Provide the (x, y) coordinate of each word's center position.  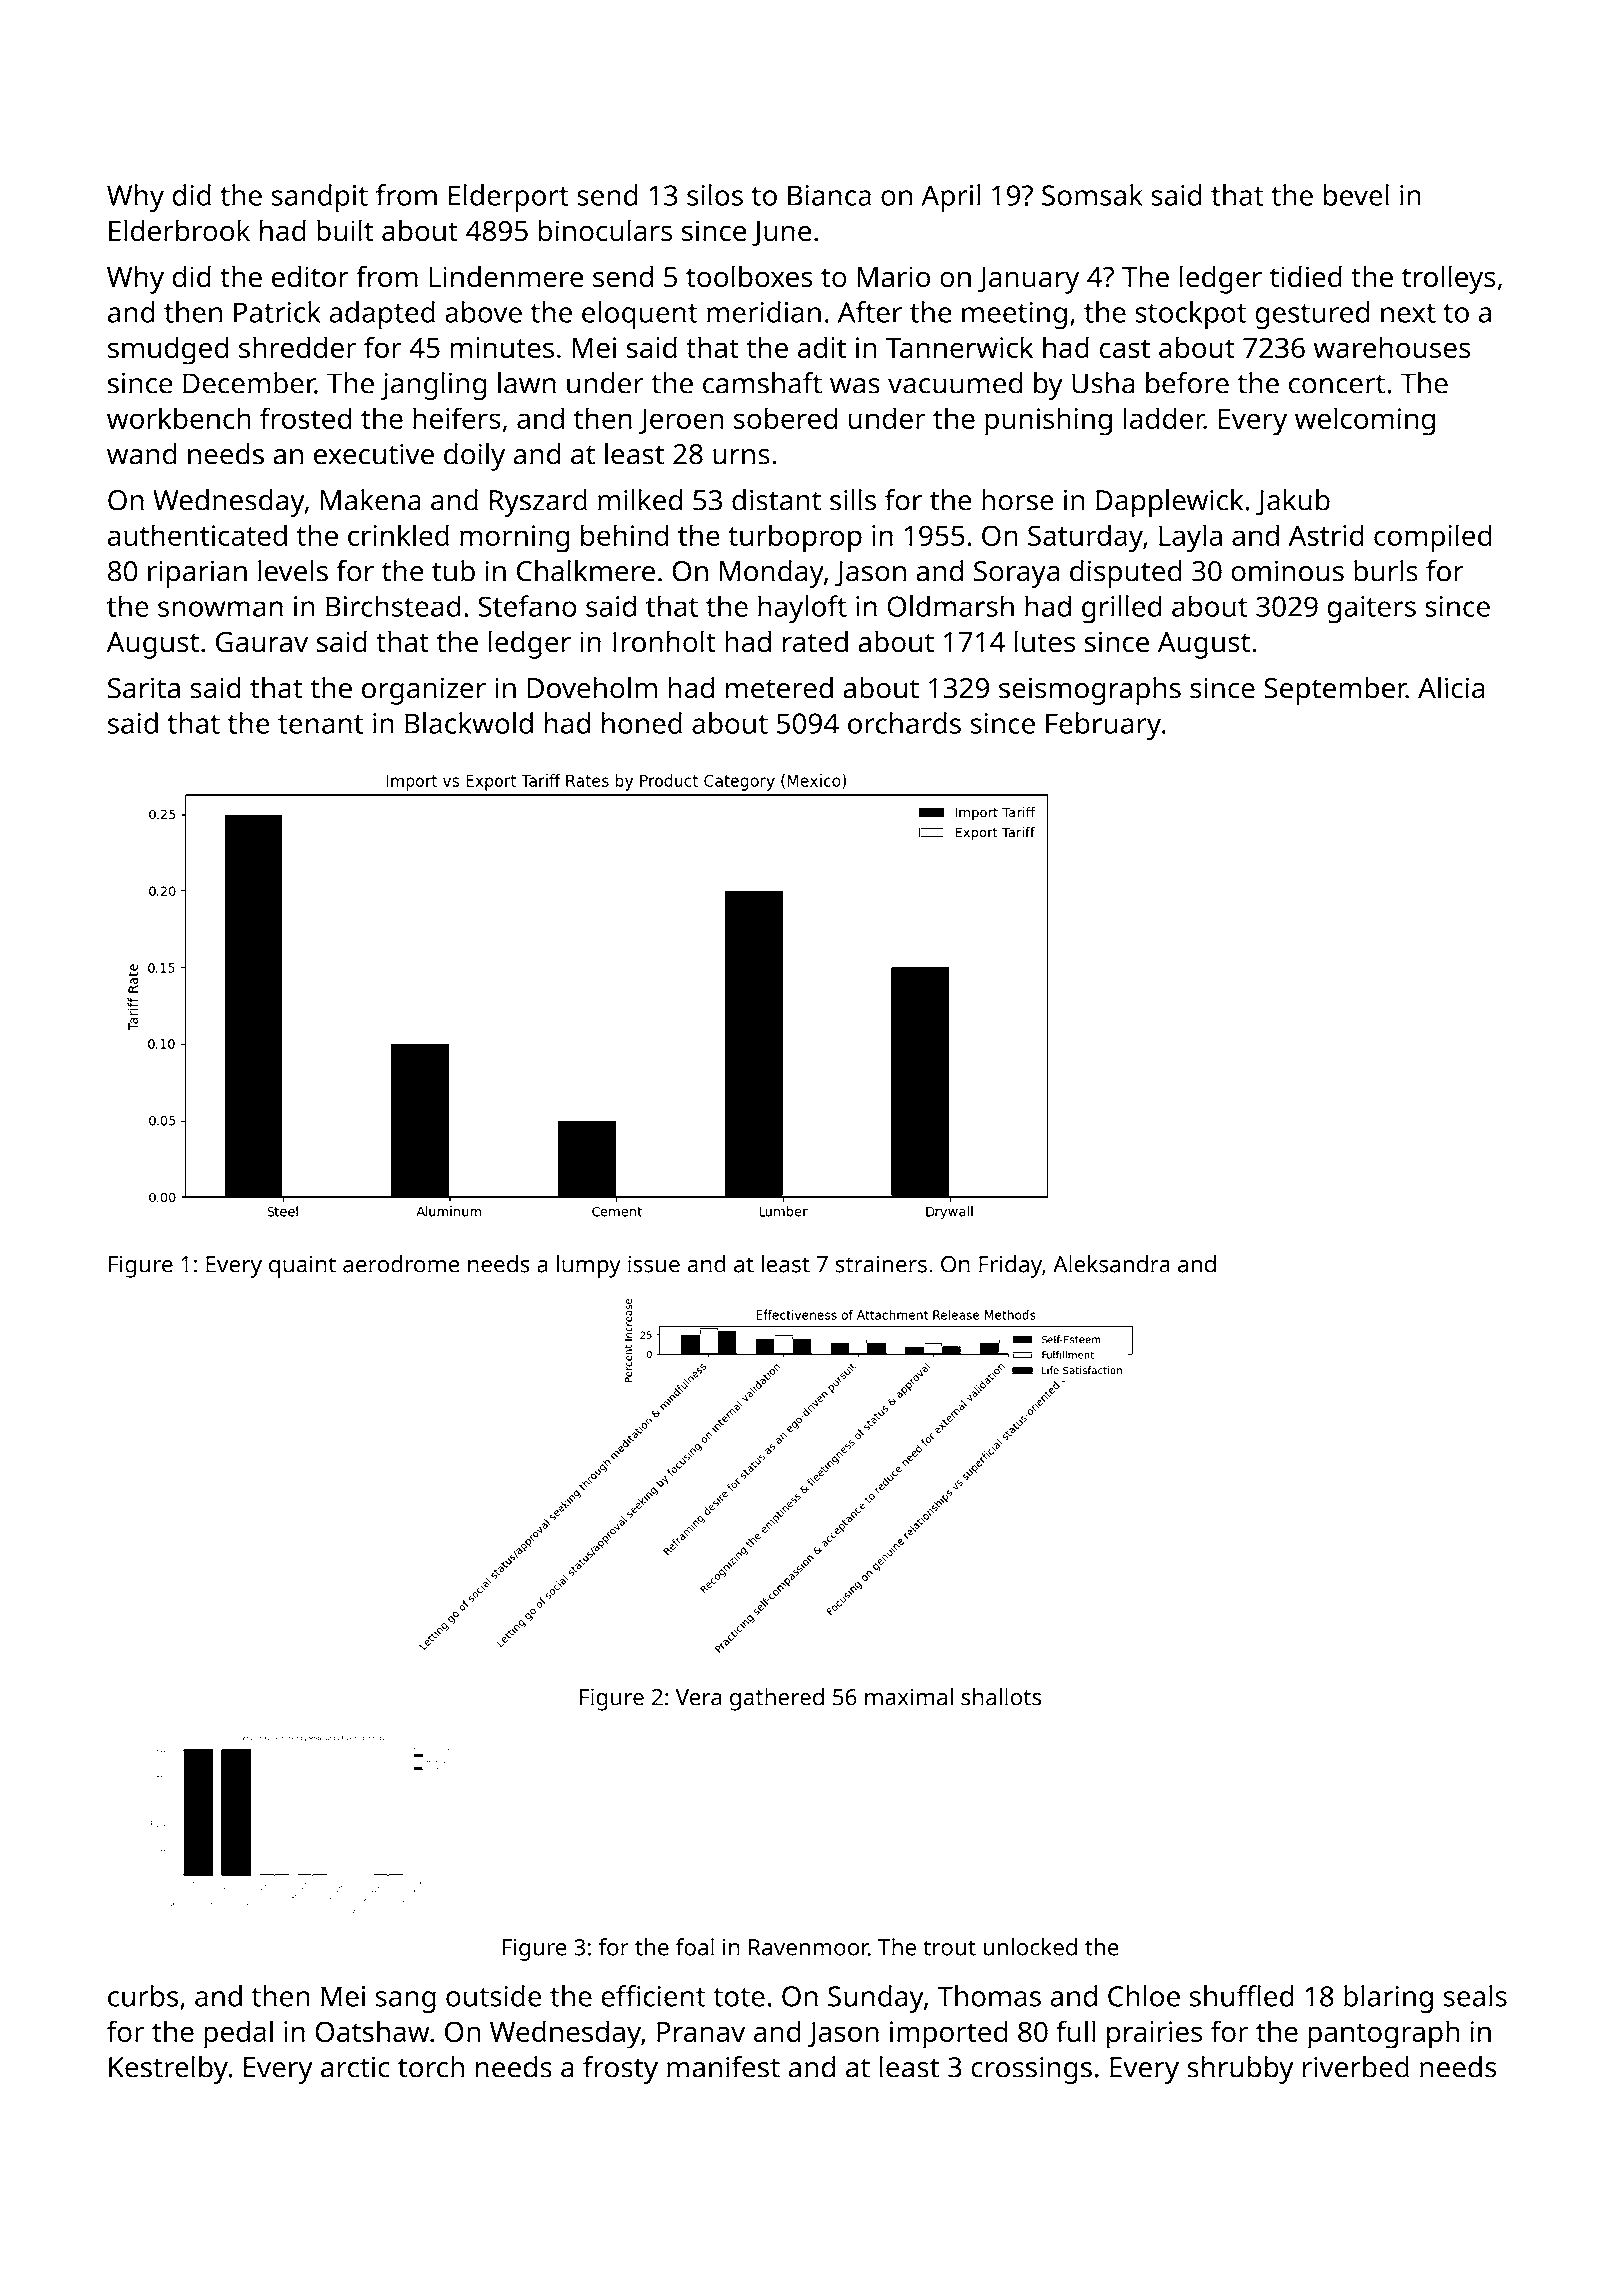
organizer (424, 691)
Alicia (1451, 688)
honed (642, 723)
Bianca (829, 195)
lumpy (588, 1266)
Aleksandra (1111, 1264)
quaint (302, 1266)
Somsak (1092, 195)
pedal (238, 2034)
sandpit (319, 198)
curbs (143, 1996)
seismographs (1090, 691)
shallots (1001, 1697)
